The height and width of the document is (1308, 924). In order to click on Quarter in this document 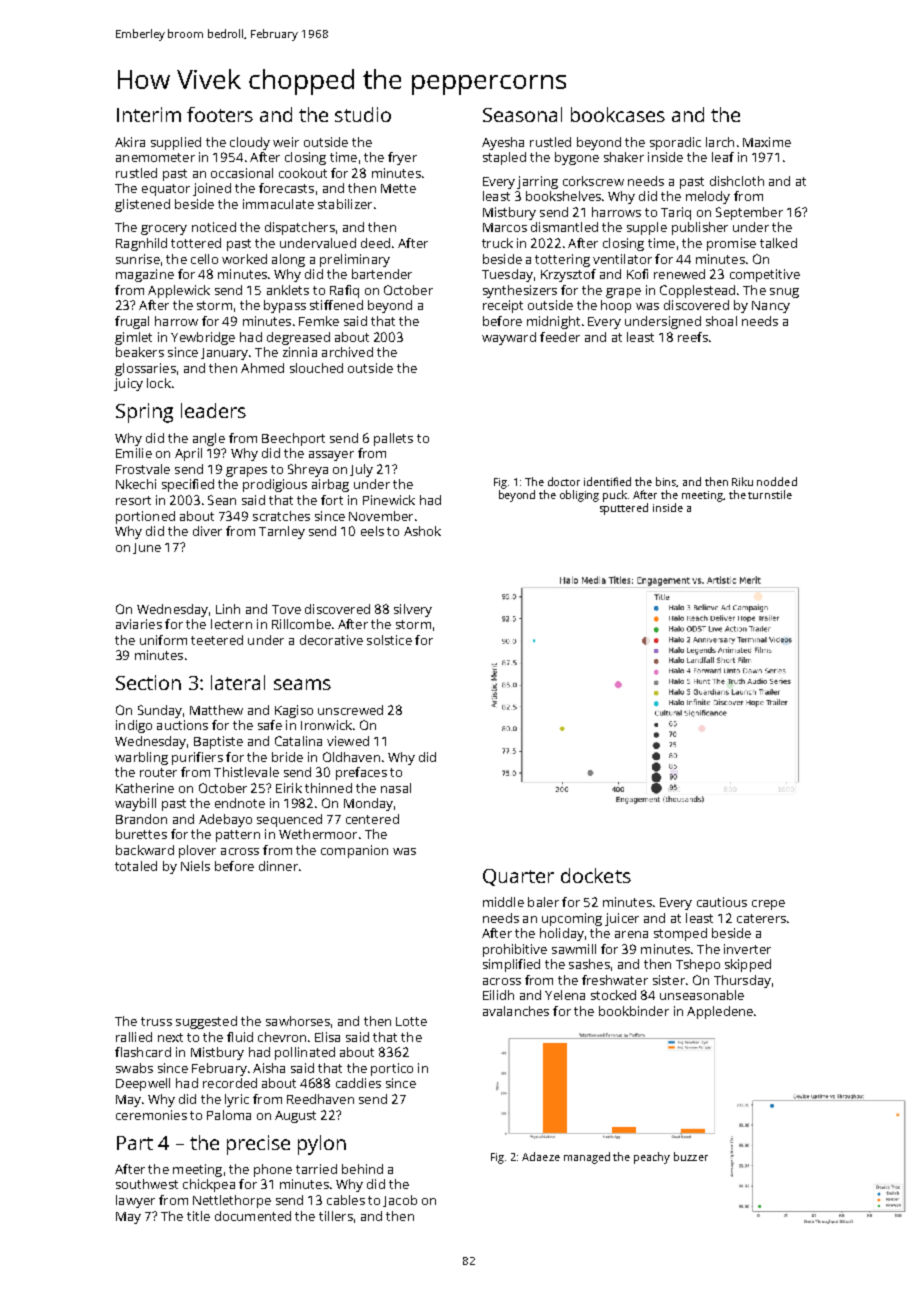, I will do `click(518, 877)`.
